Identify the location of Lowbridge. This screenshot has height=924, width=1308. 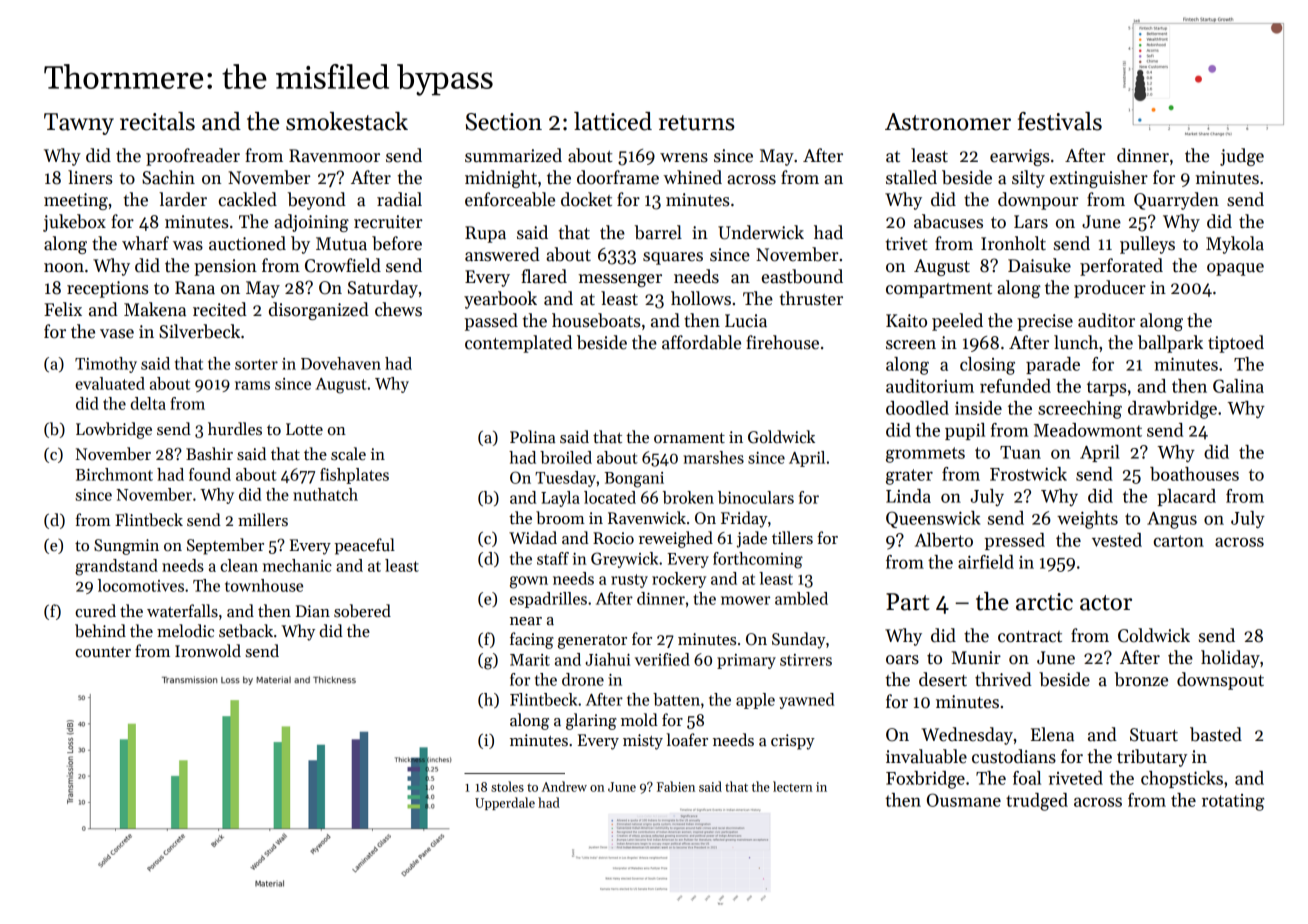
(114, 430).
